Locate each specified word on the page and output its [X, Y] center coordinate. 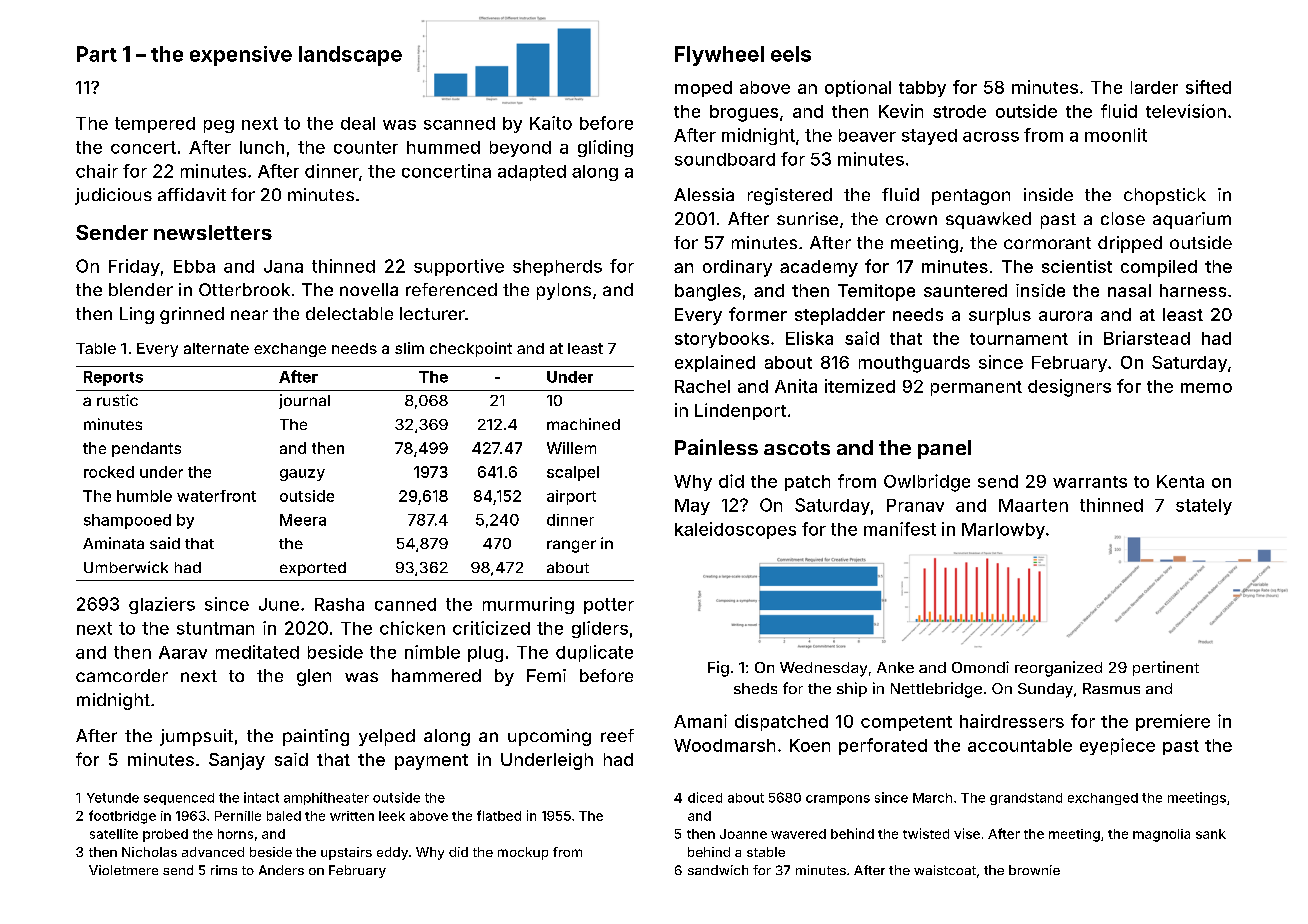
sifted [1208, 87]
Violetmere [123, 870]
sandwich [718, 870]
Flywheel [719, 56]
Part [97, 54]
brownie [1034, 870]
